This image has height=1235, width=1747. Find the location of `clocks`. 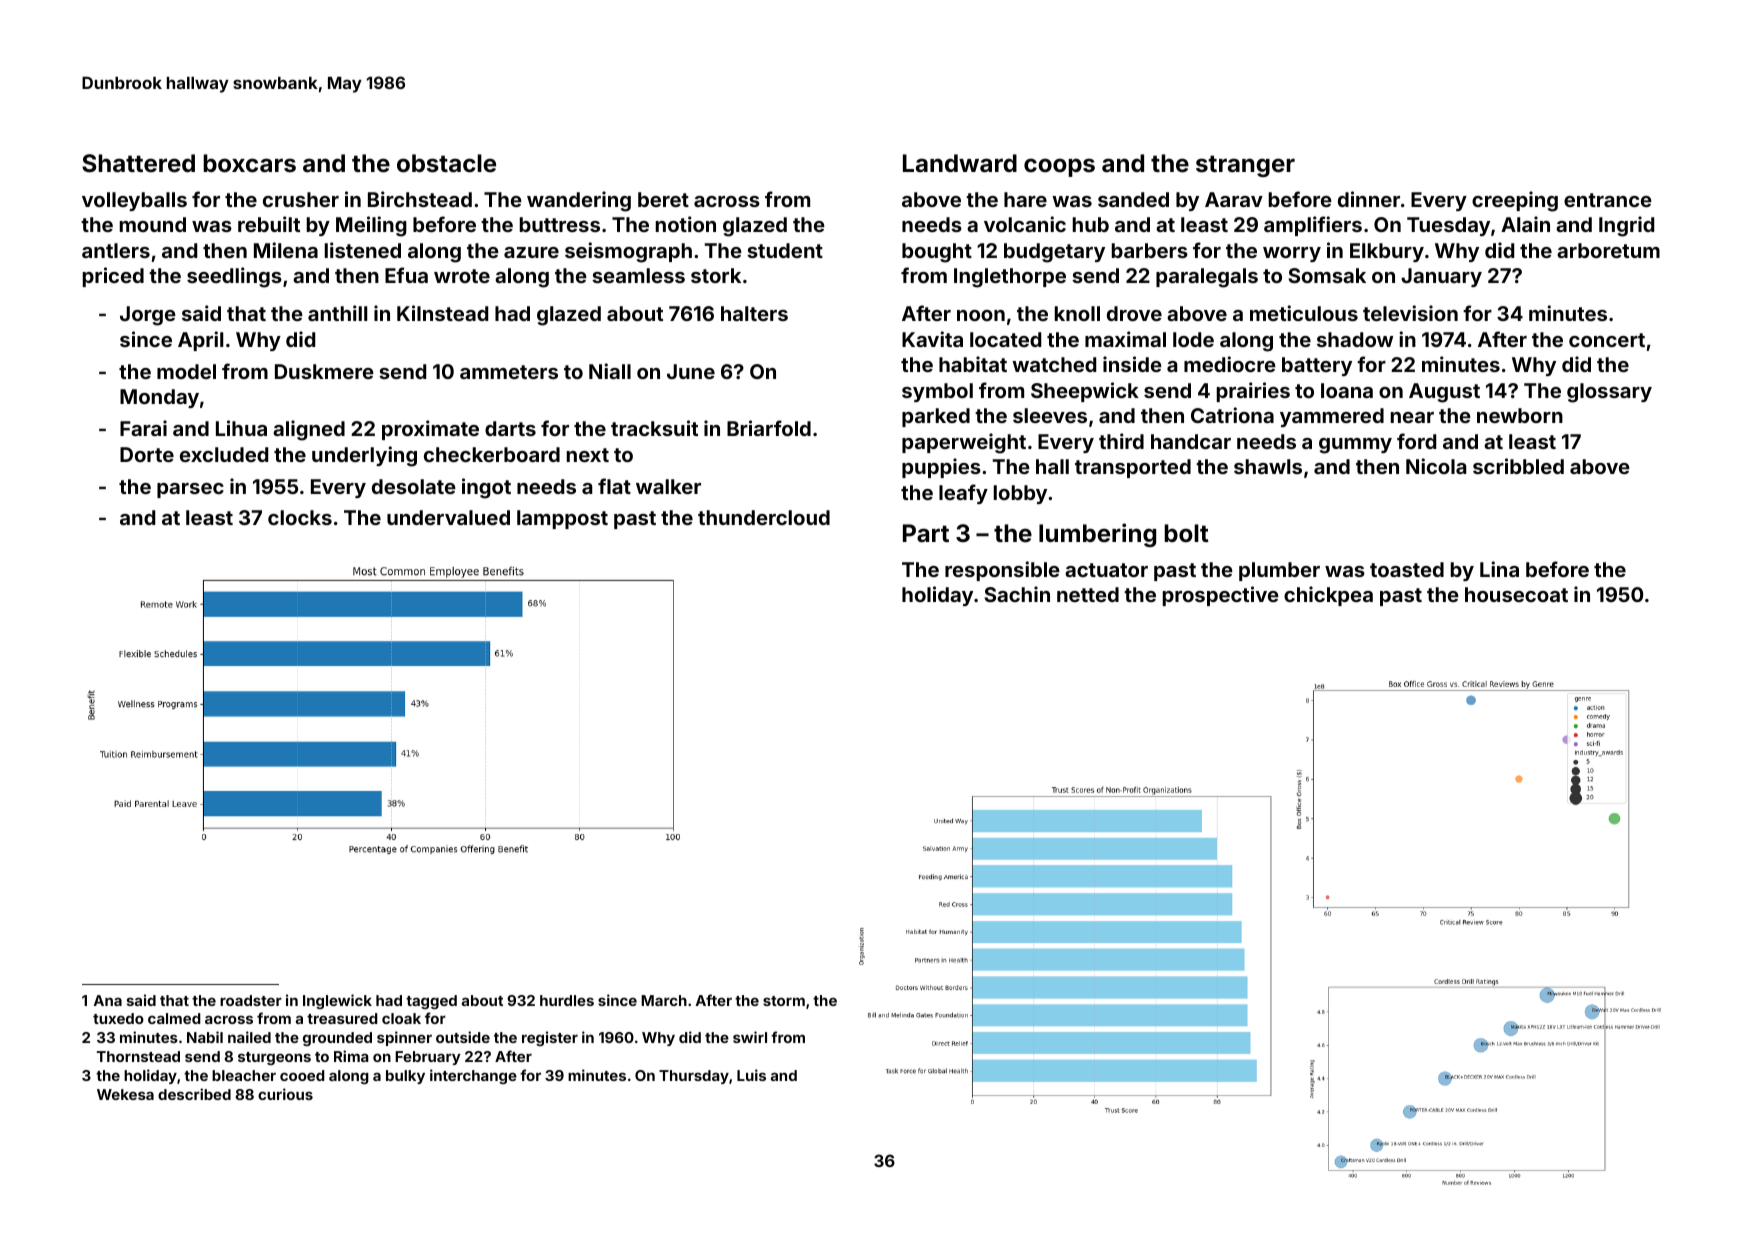

clocks is located at coordinates (300, 517).
